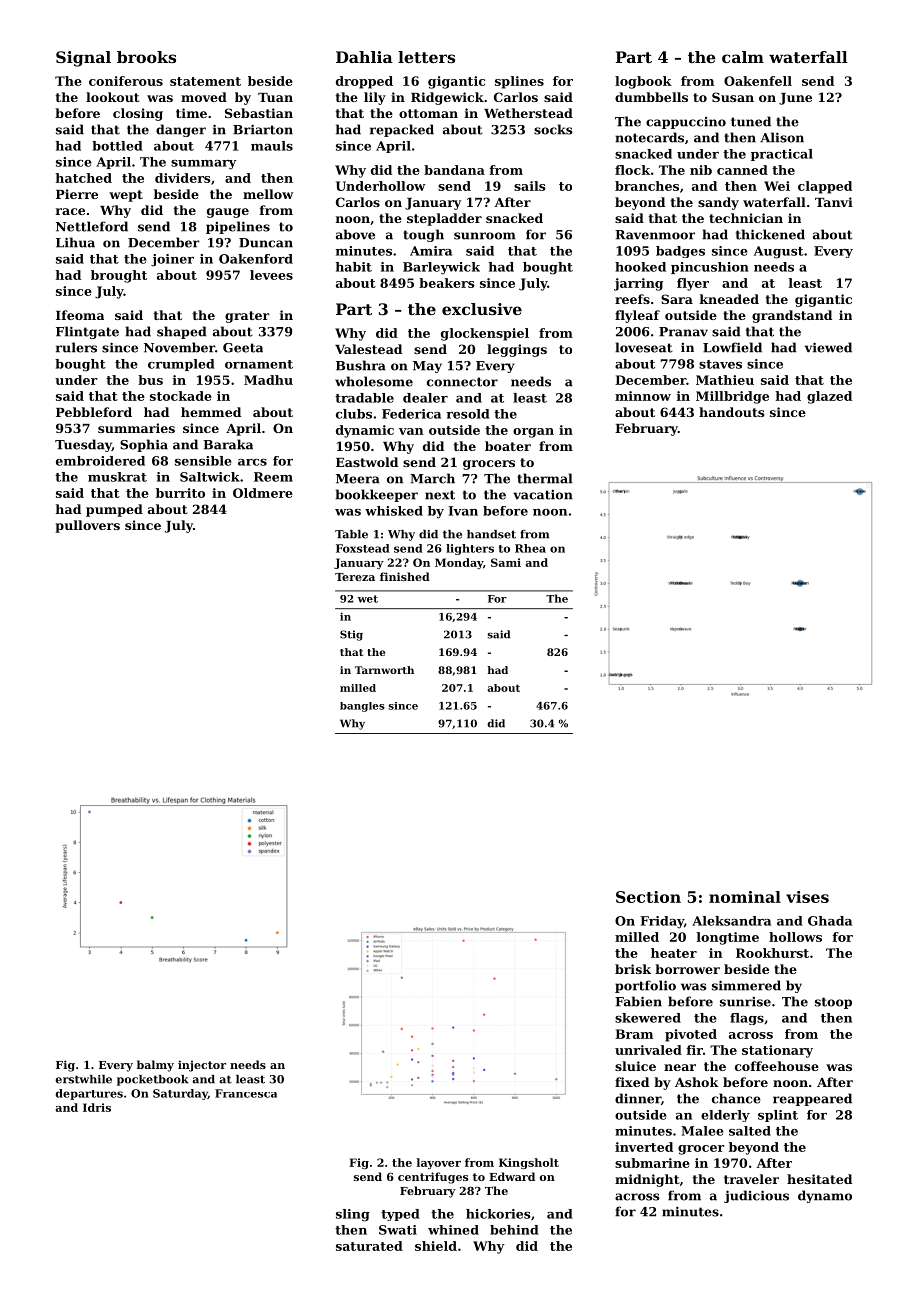  Describe the element at coordinates (514, 1230) in the screenshot. I see `behind` at that location.
